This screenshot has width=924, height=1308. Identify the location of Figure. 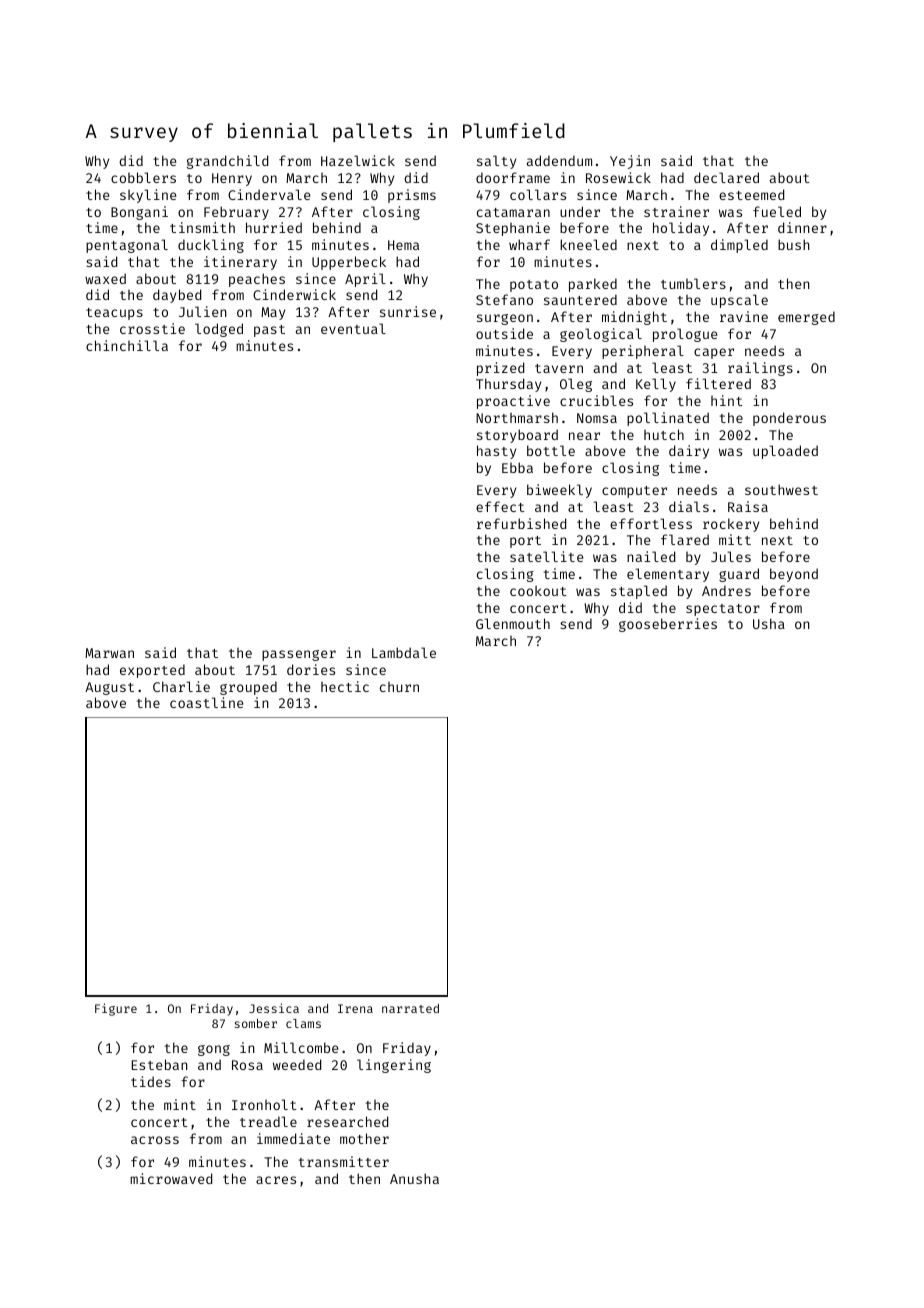
(116, 1009).
